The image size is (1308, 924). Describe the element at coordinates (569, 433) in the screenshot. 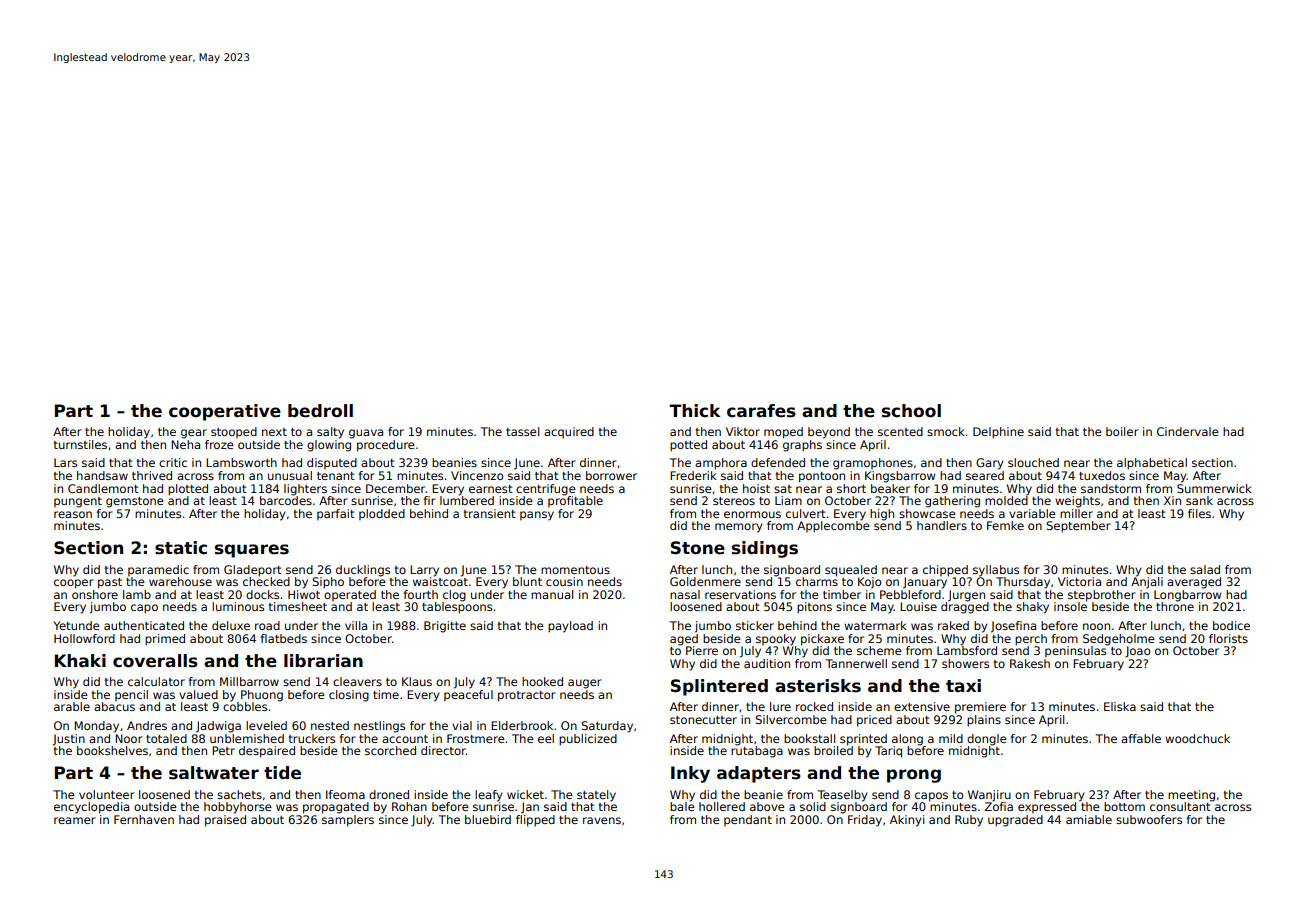

I see `acquired` at that location.
